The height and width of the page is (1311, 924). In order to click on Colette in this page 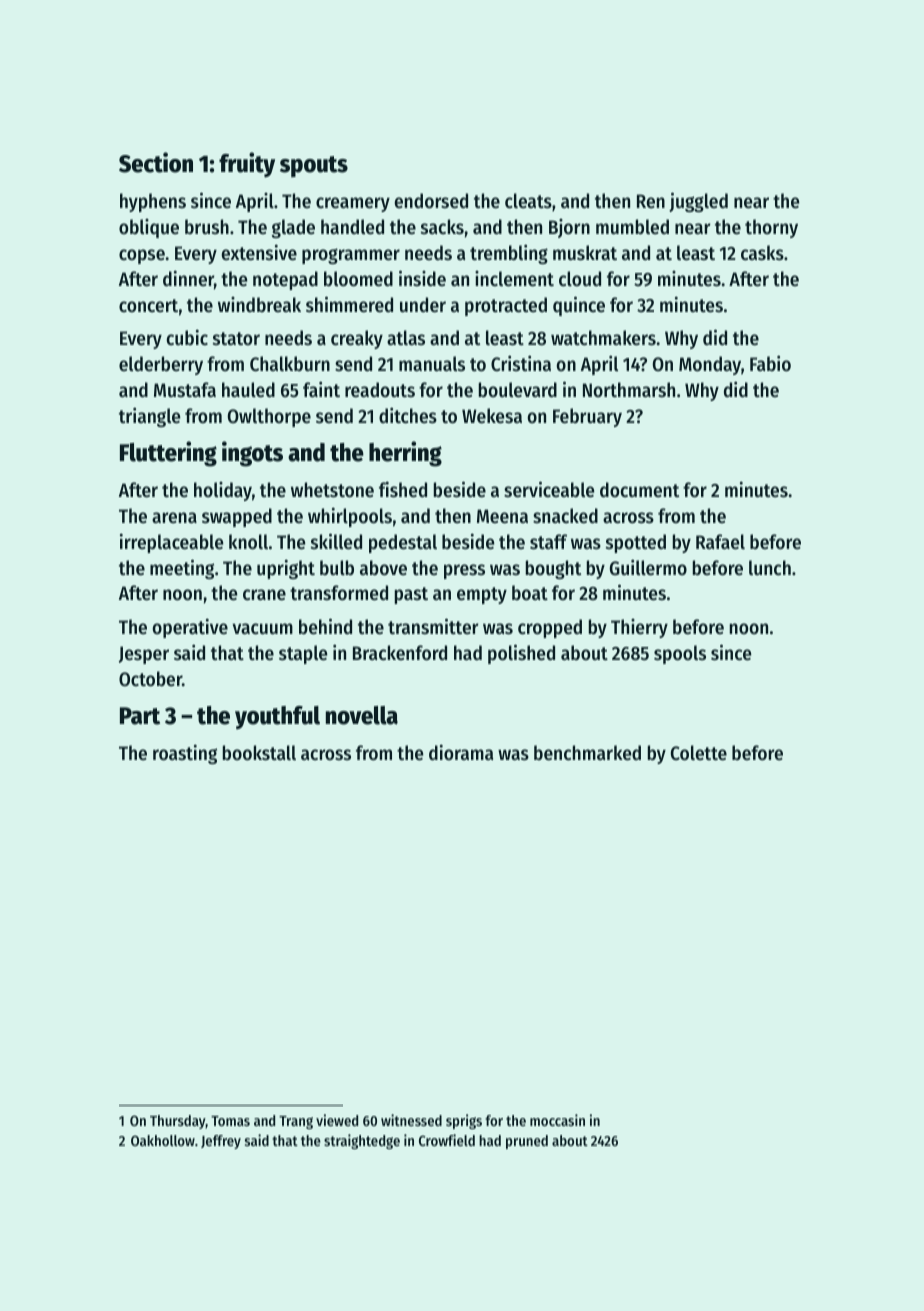, I will do `click(699, 753)`.
